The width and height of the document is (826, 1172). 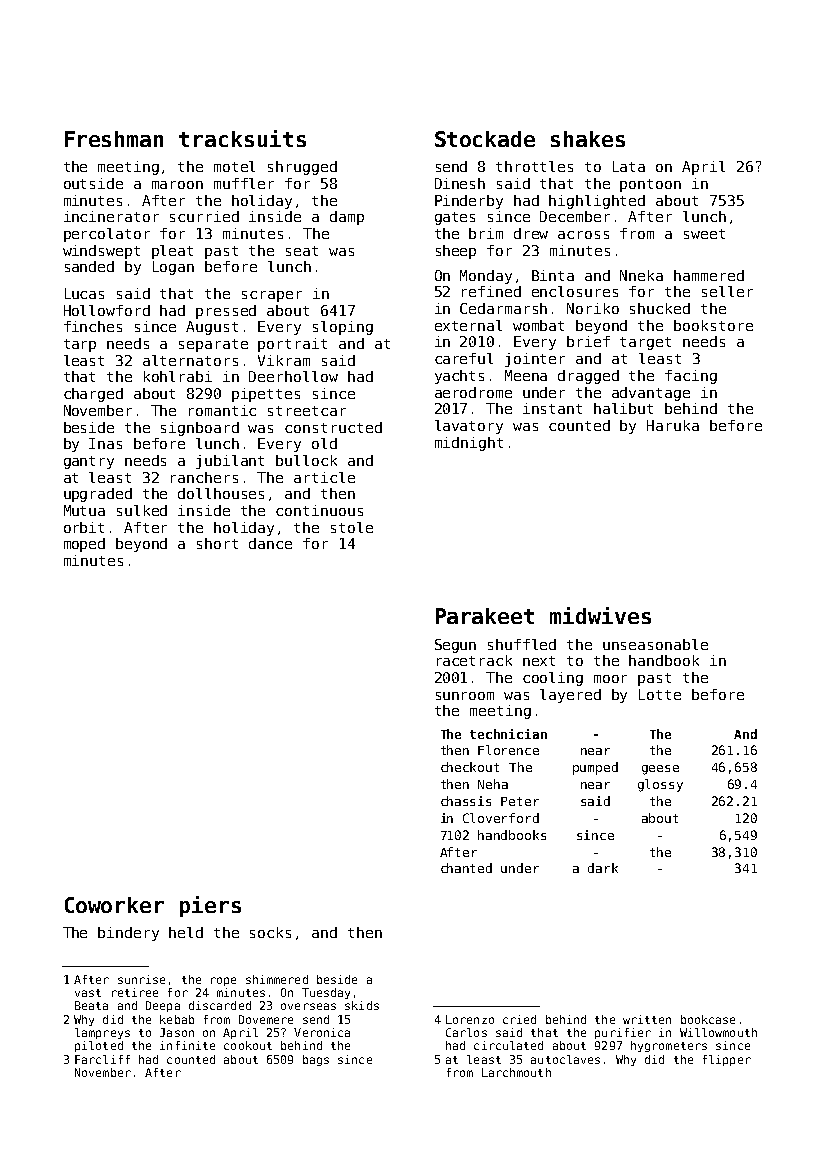 I want to click on rope, so click(x=223, y=981).
